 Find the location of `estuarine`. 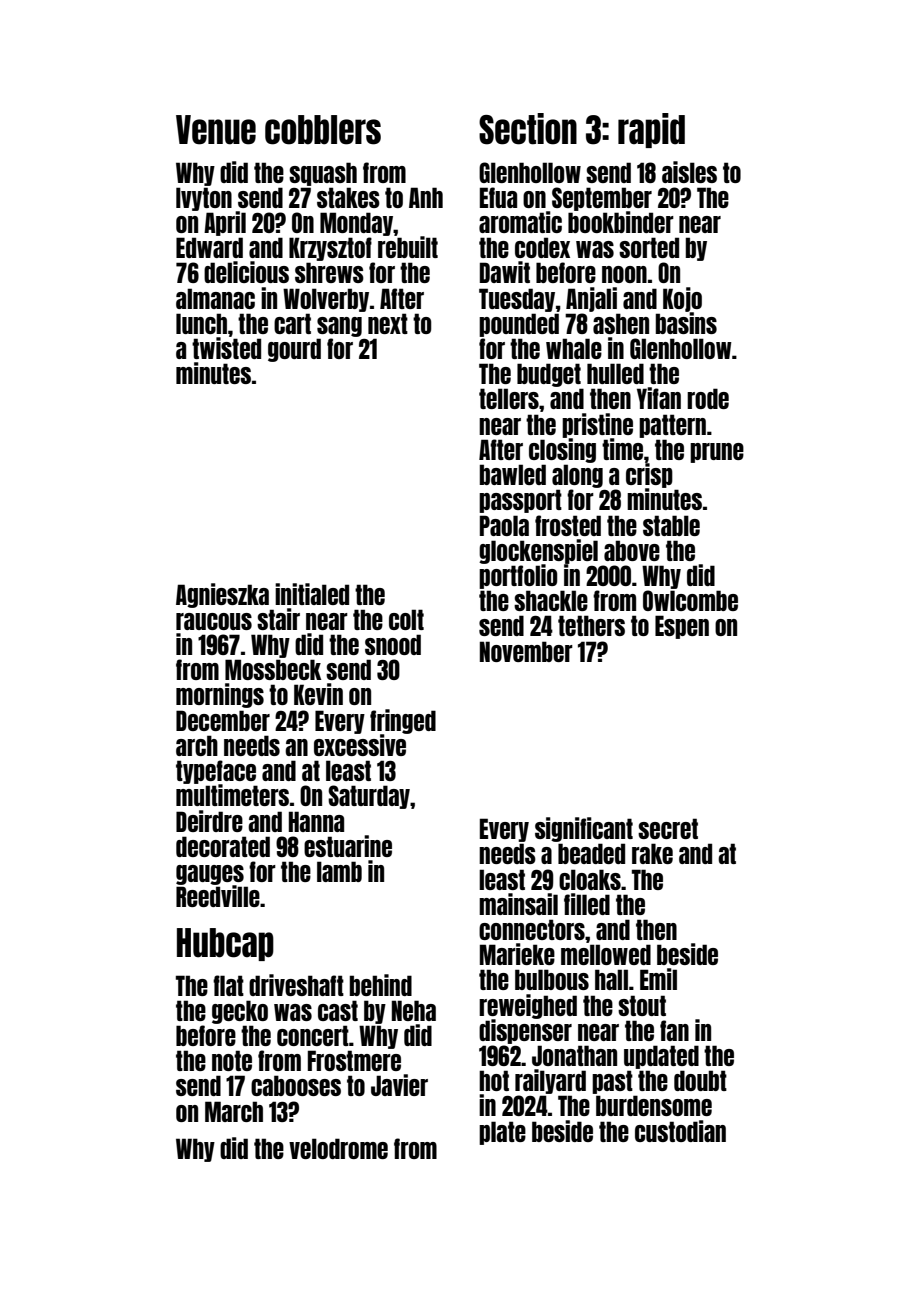

estuarine is located at coordinates (348, 846).
